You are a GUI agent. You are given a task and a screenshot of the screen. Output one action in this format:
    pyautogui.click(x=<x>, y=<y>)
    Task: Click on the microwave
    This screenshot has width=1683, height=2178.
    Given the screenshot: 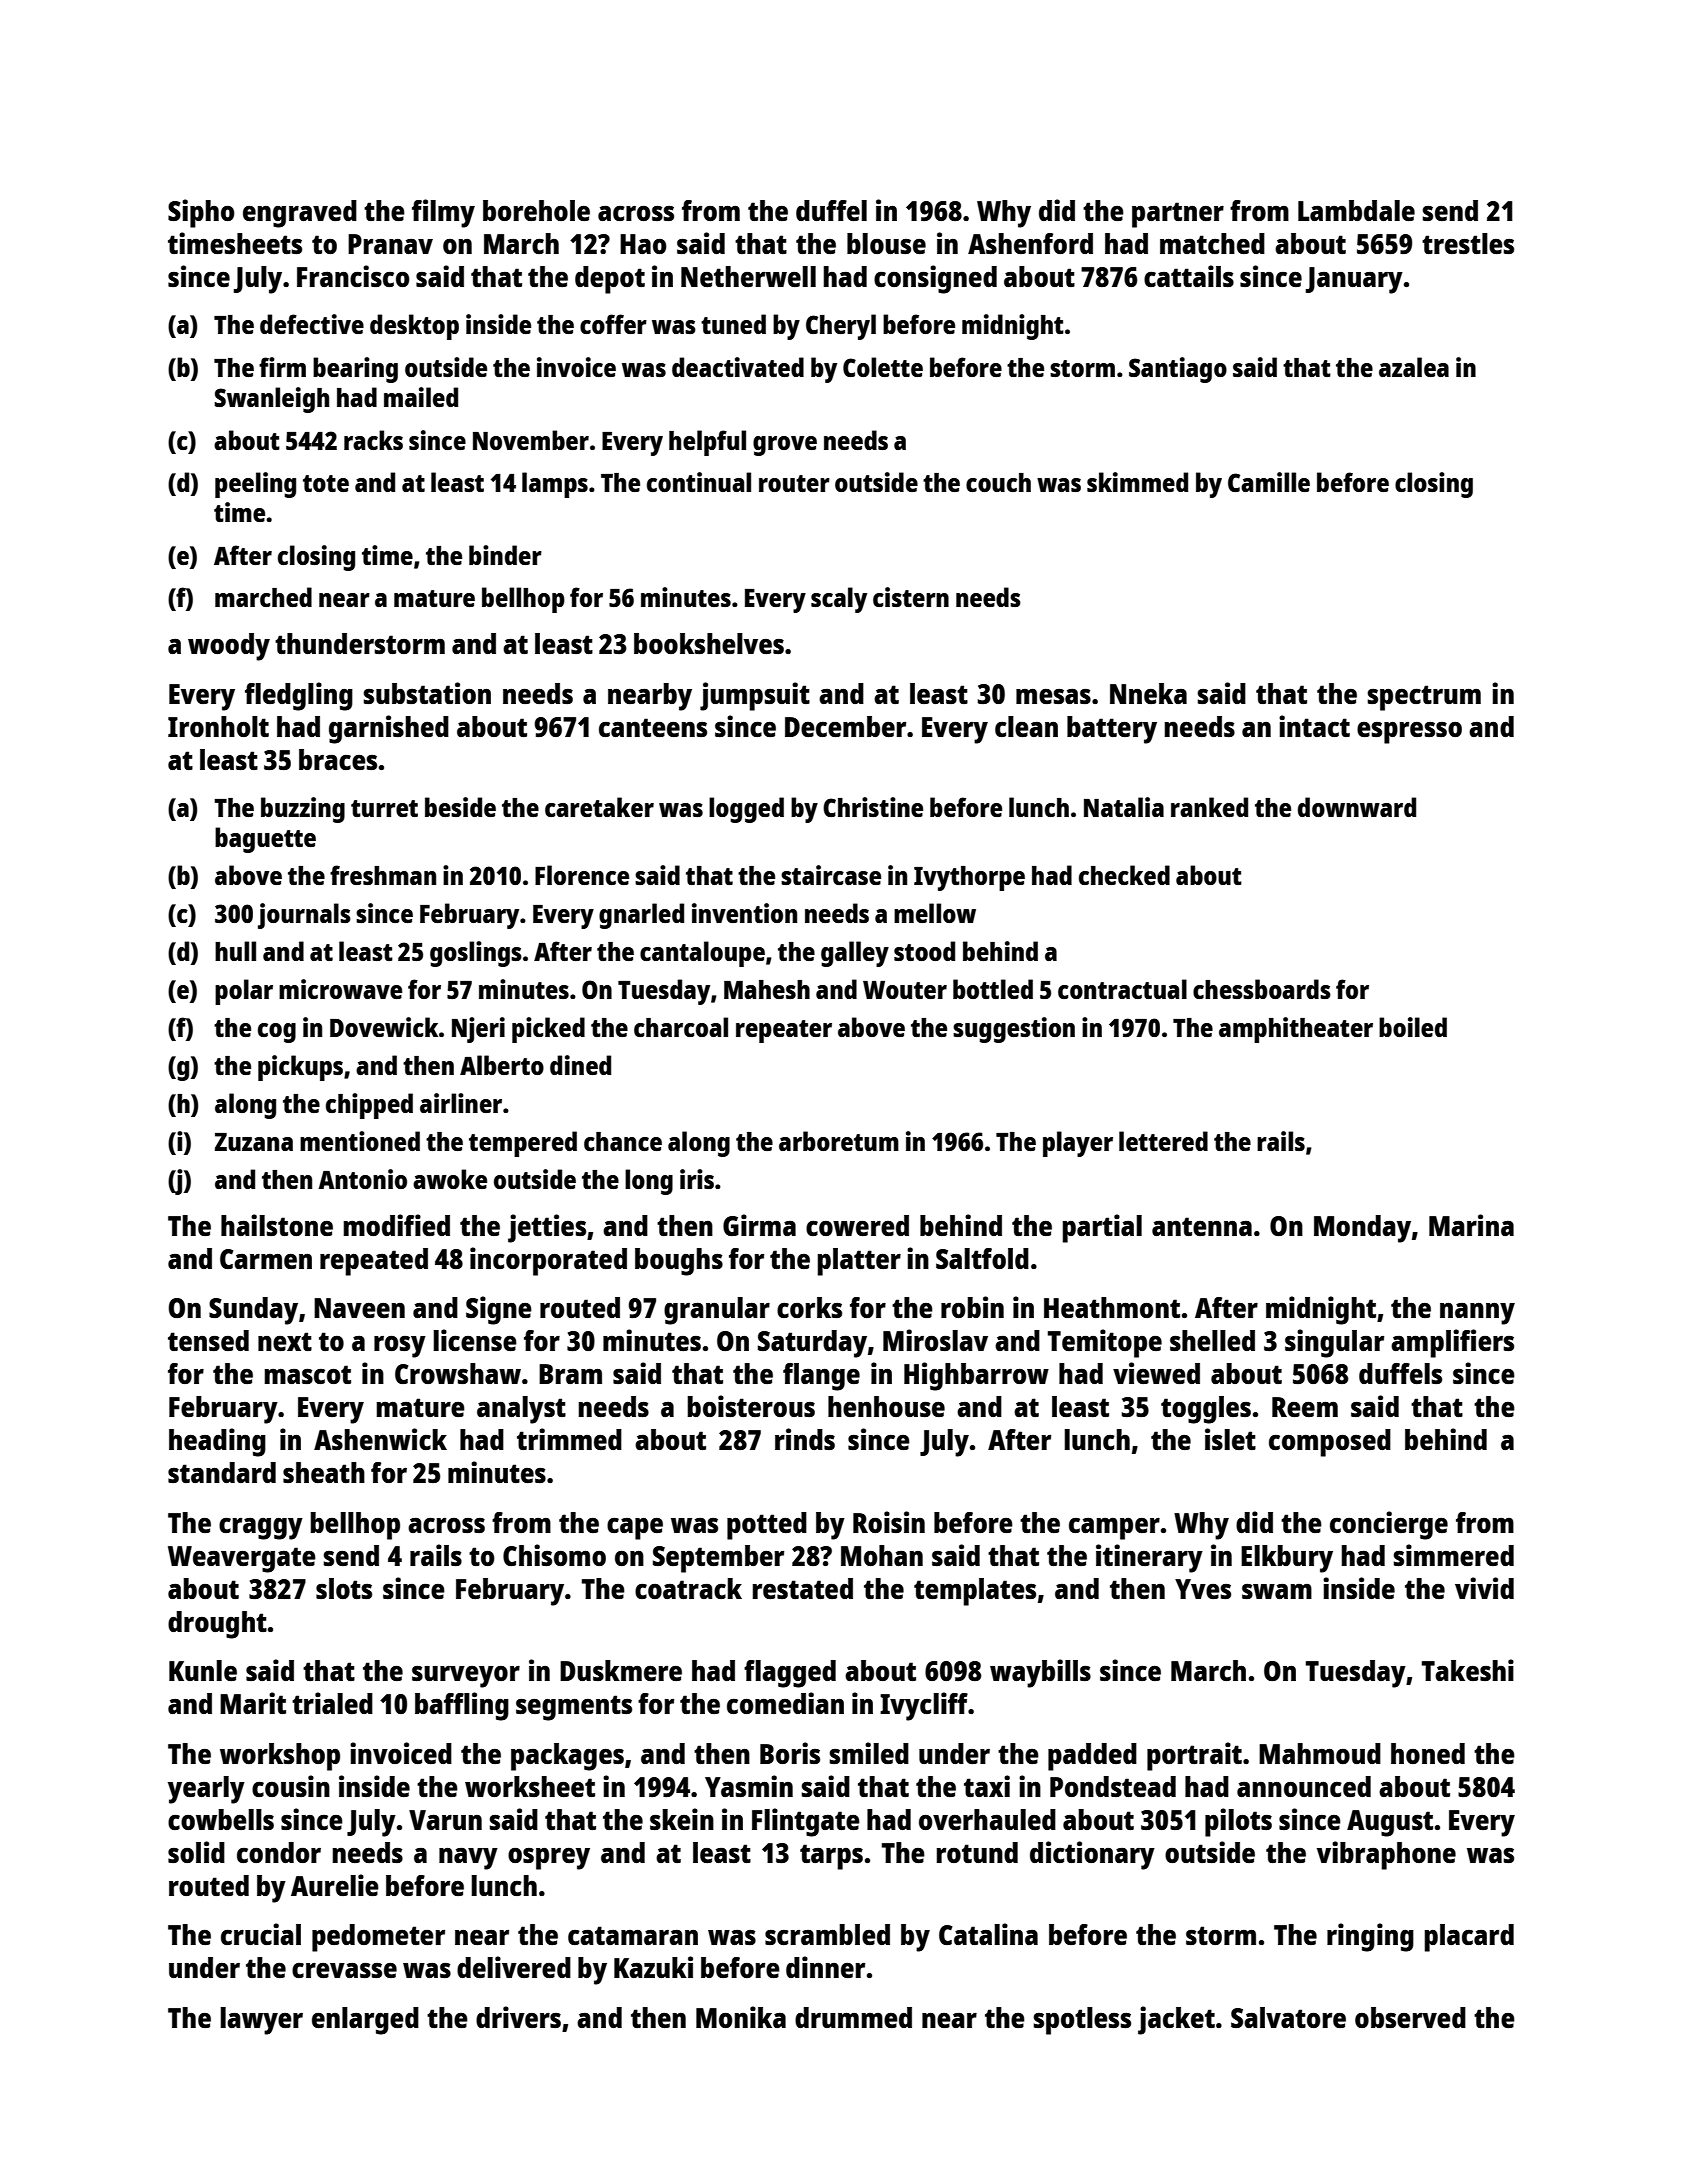 What is the action you would take?
    pyautogui.click(x=340, y=989)
